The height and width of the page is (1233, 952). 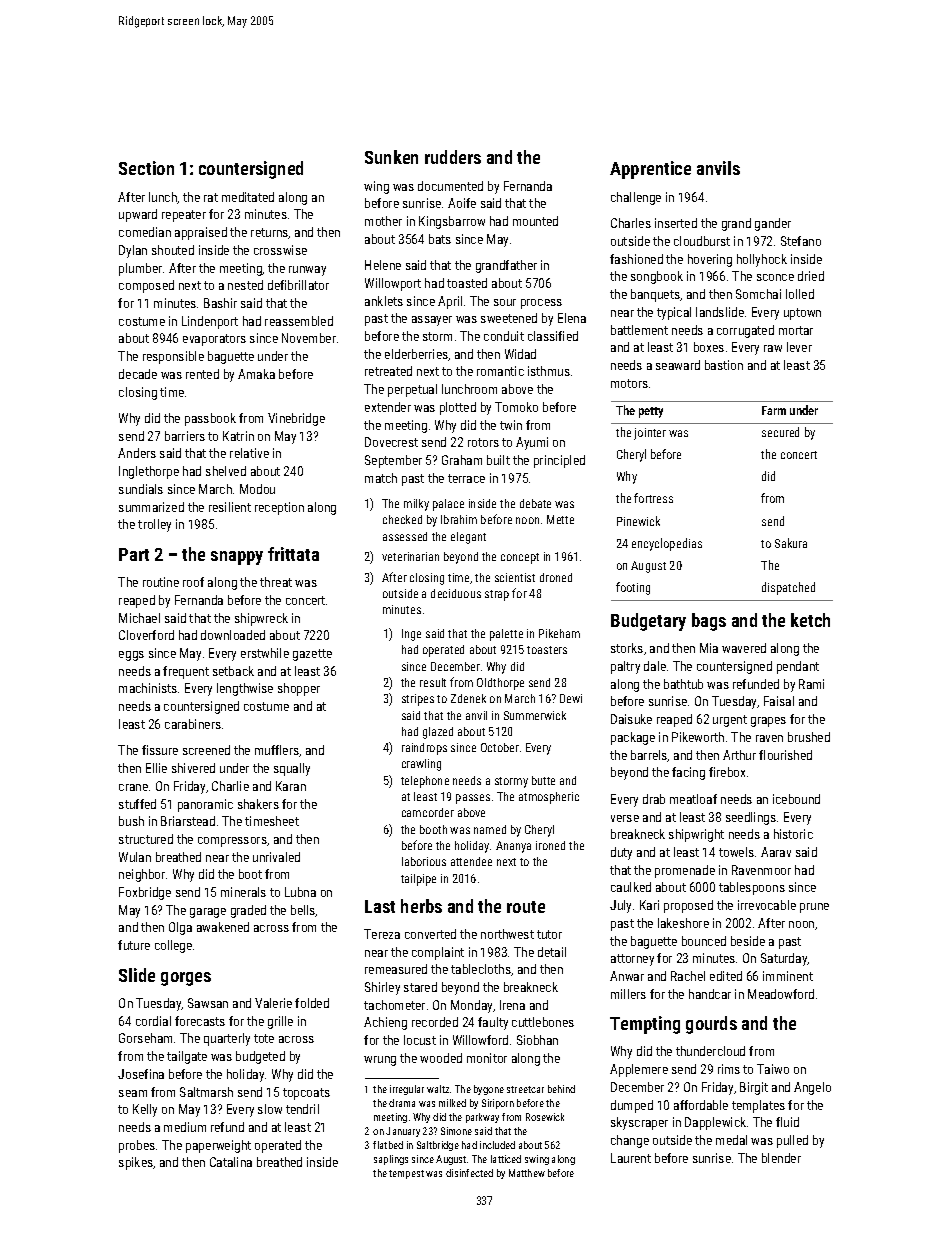 What do you see at coordinates (146, 168) in the page?
I see `Section` at bounding box center [146, 168].
